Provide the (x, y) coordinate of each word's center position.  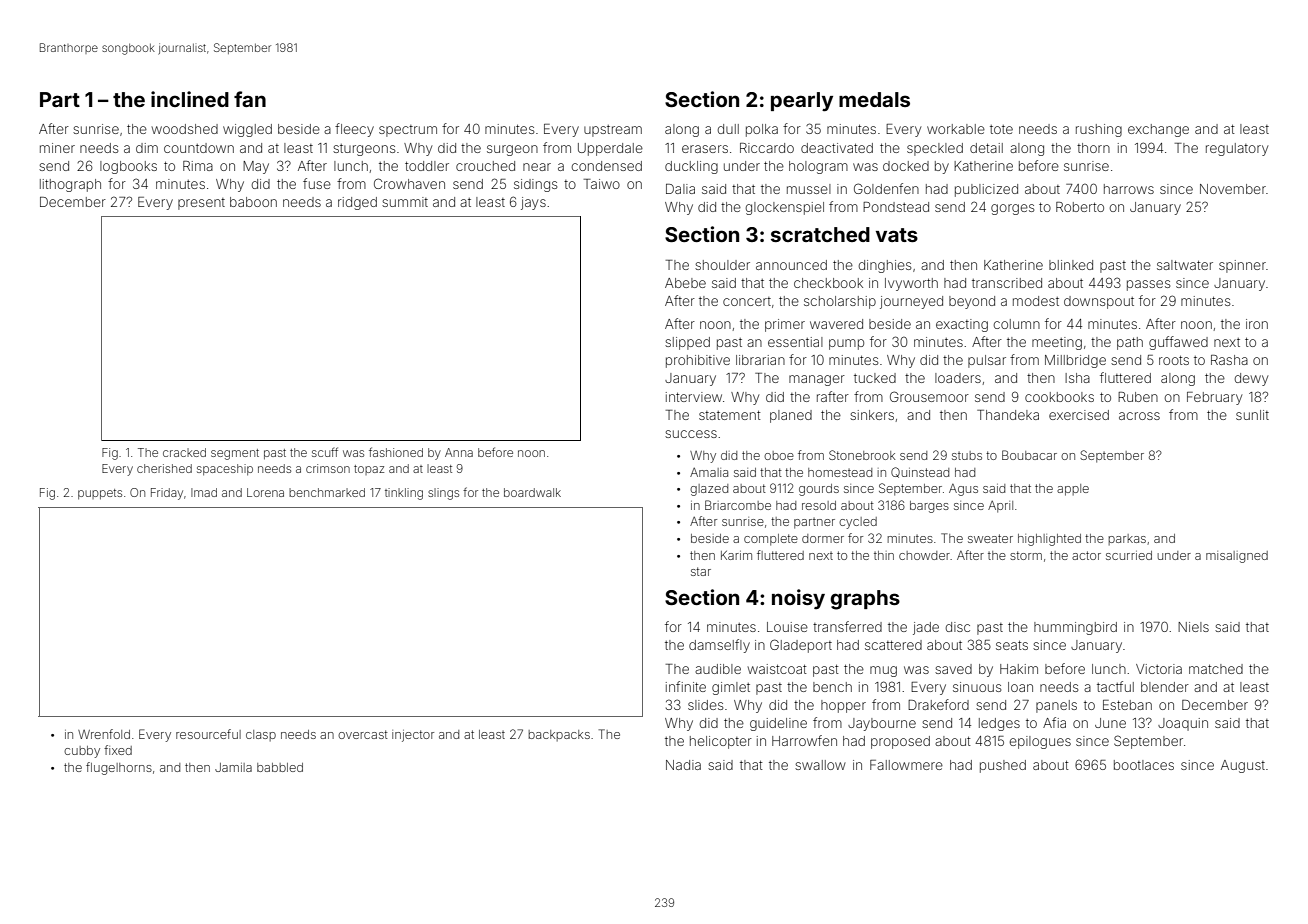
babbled (280, 767)
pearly (802, 102)
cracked (184, 452)
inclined (190, 99)
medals (874, 99)
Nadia (683, 765)
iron (1257, 324)
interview (694, 397)
